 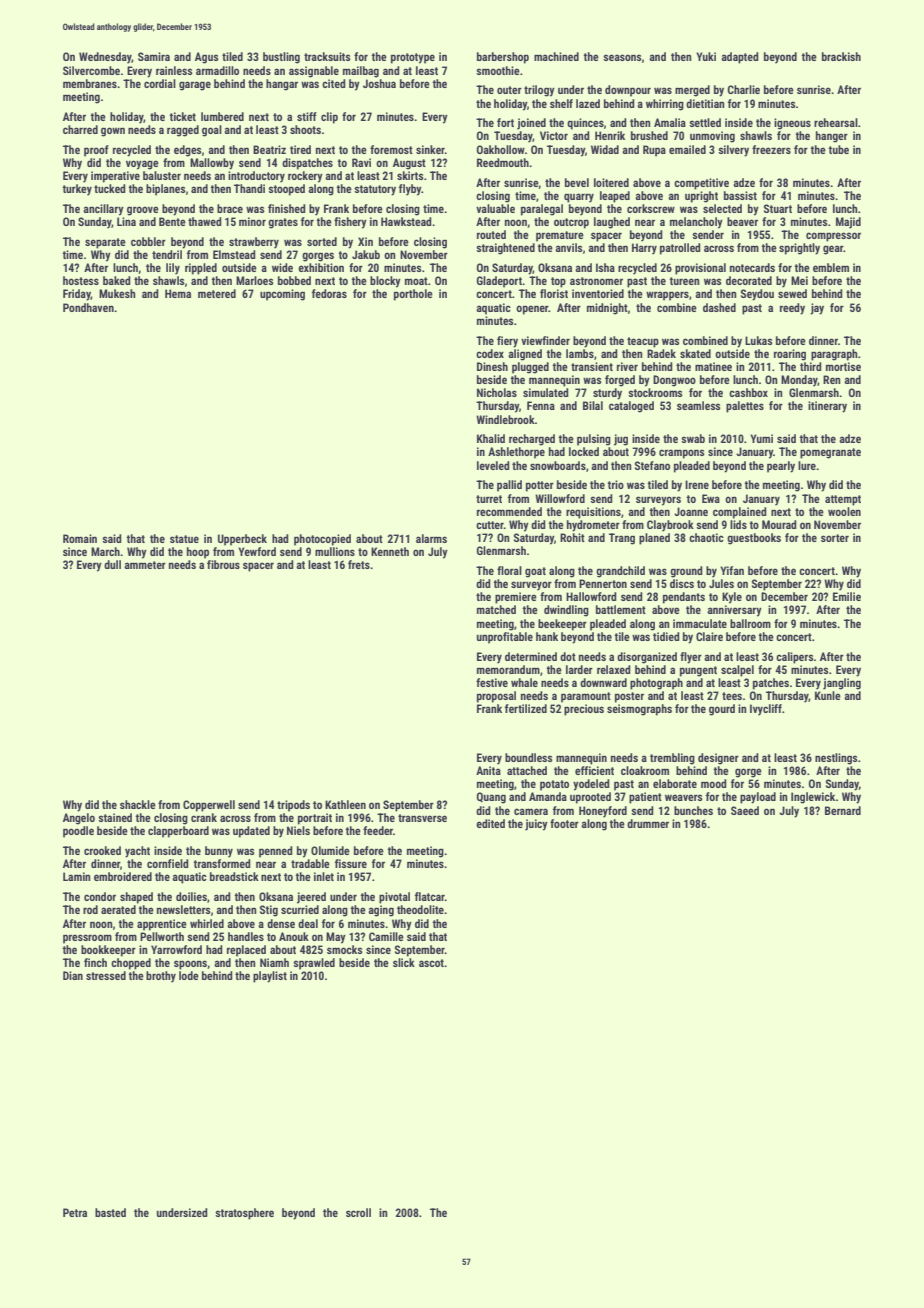 What do you see at coordinates (358, 1212) in the document?
I see `scroll` at bounding box center [358, 1212].
